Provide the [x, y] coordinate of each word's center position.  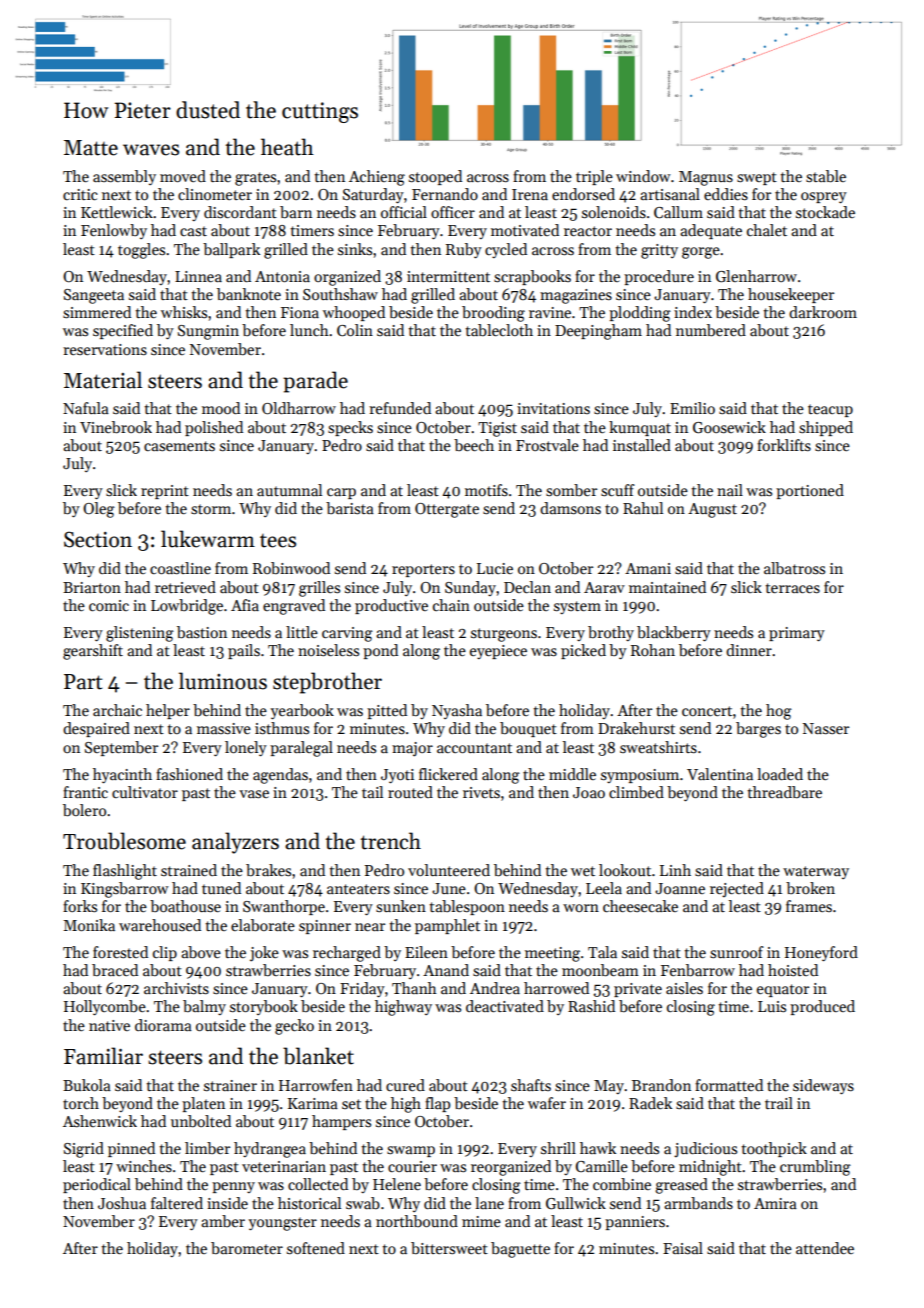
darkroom [823, 312]
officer [453, 212]
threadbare [785, 792]
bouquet [528, 729]
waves [151, 150]
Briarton [92, 587]
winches [144, 1166]
